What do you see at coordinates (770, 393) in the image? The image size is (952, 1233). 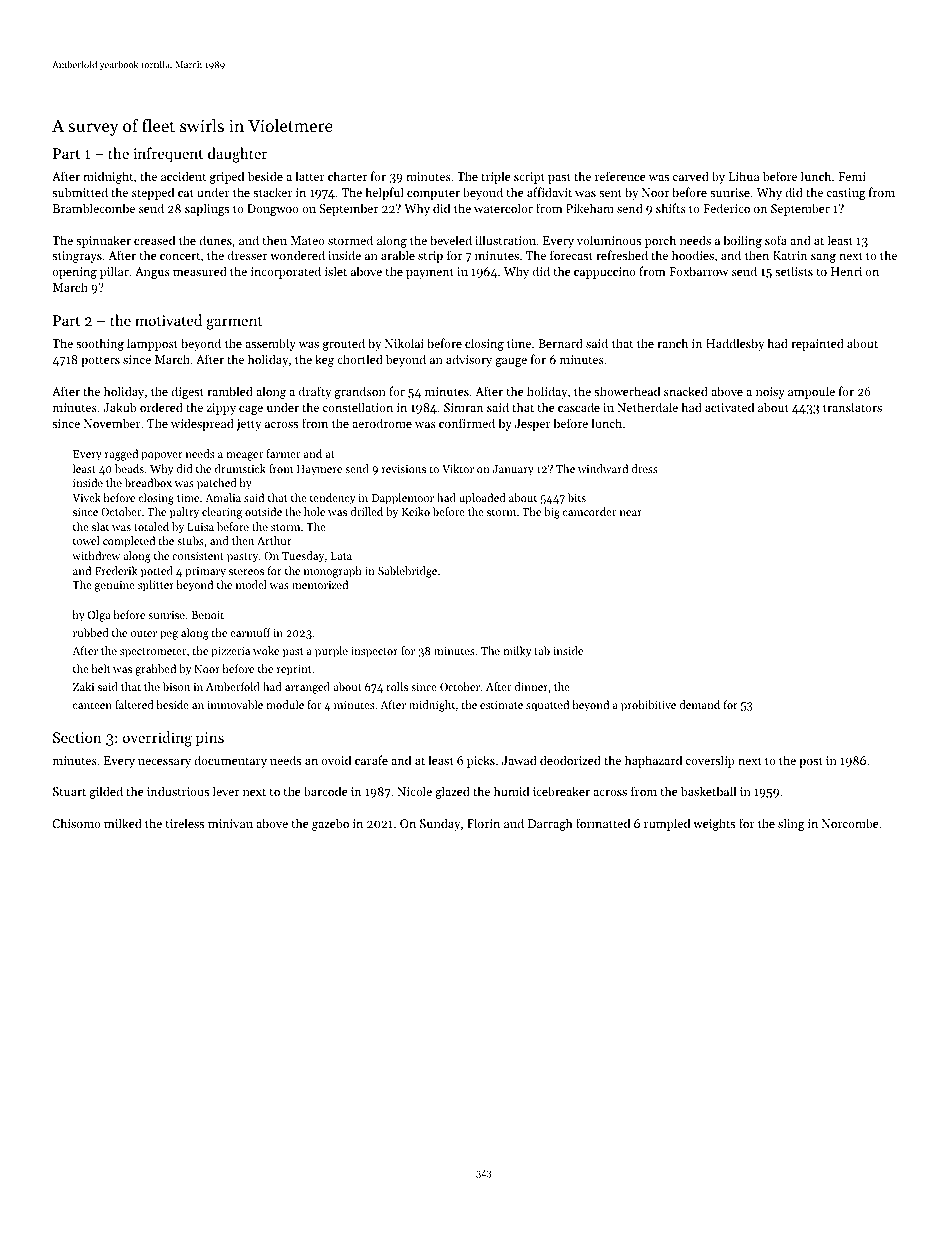 I see `noisy` at bounding box center [770, 393].
